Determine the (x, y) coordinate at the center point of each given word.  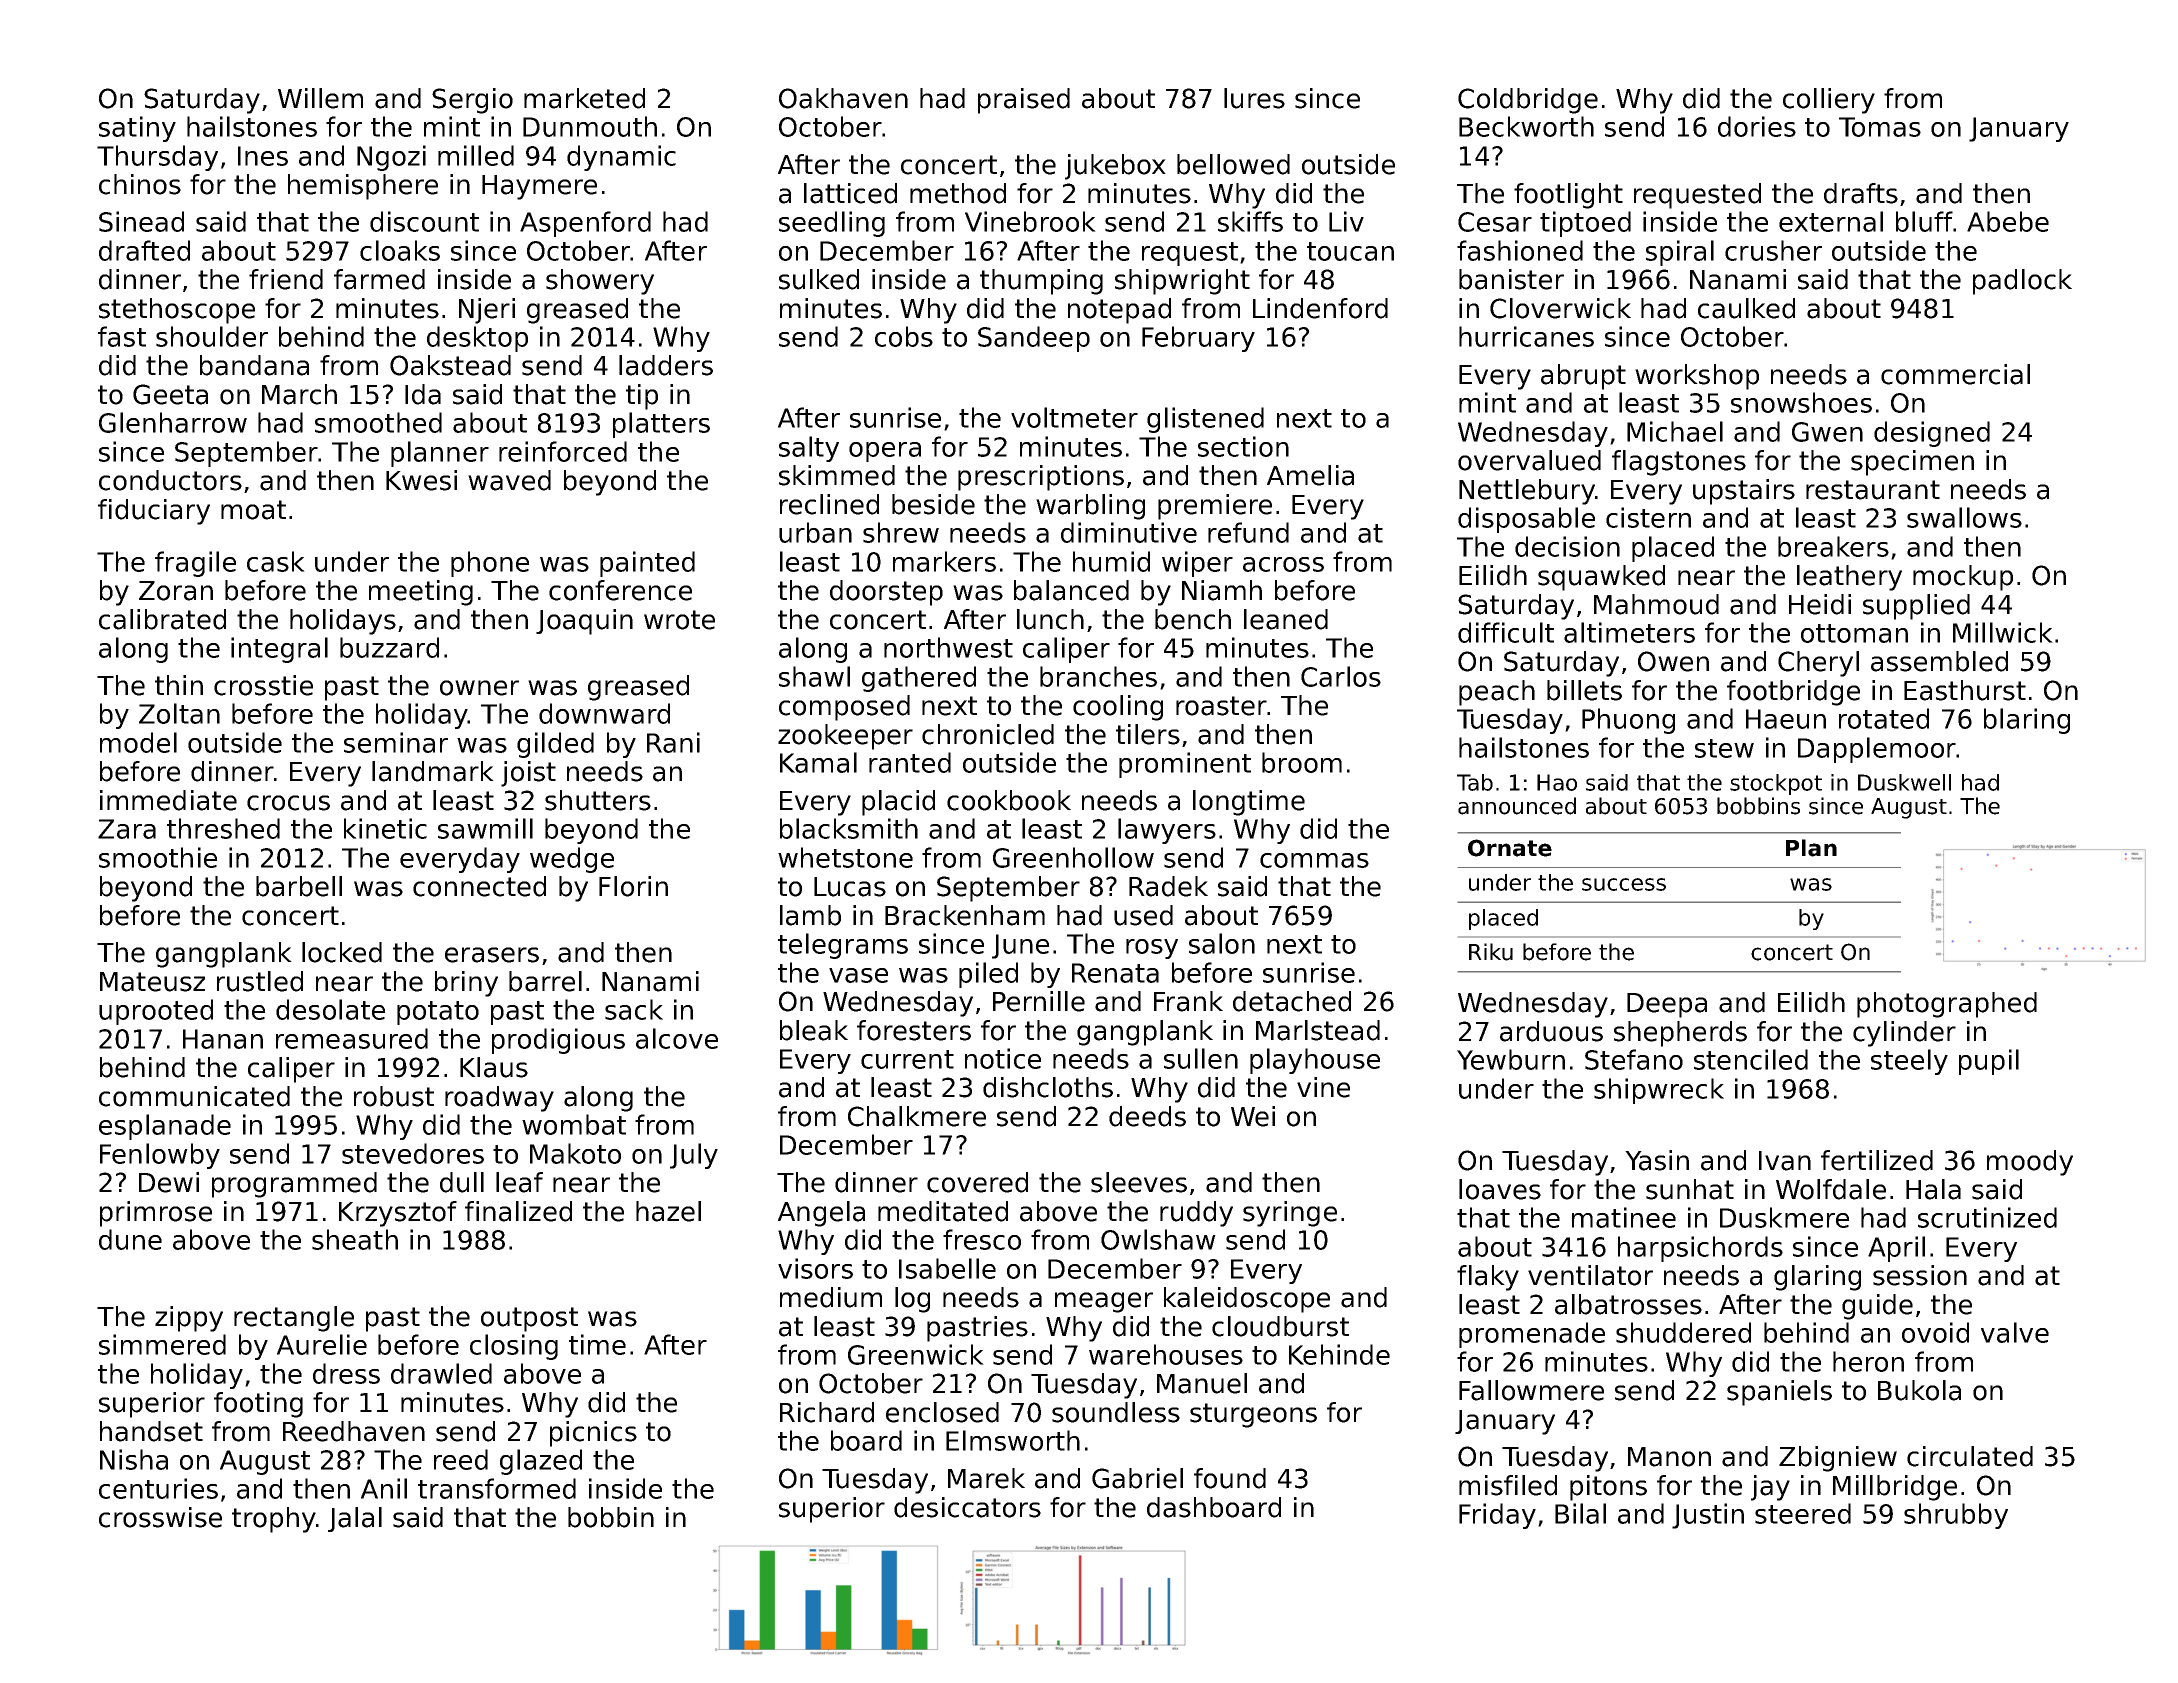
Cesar (1495, 222)
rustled (260, 981)
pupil (1989, 1062)
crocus (288, 803)
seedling (832, 224)
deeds (1147, 1116)
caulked (1746, 308)
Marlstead (1318, 1030)
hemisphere (363, 187)
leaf (519, 1182)
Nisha (134, 1459)
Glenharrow (173, 422)
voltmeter (1074, 417)
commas (1314, 860)
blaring (2027, 721)
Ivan (1785, 1161)
